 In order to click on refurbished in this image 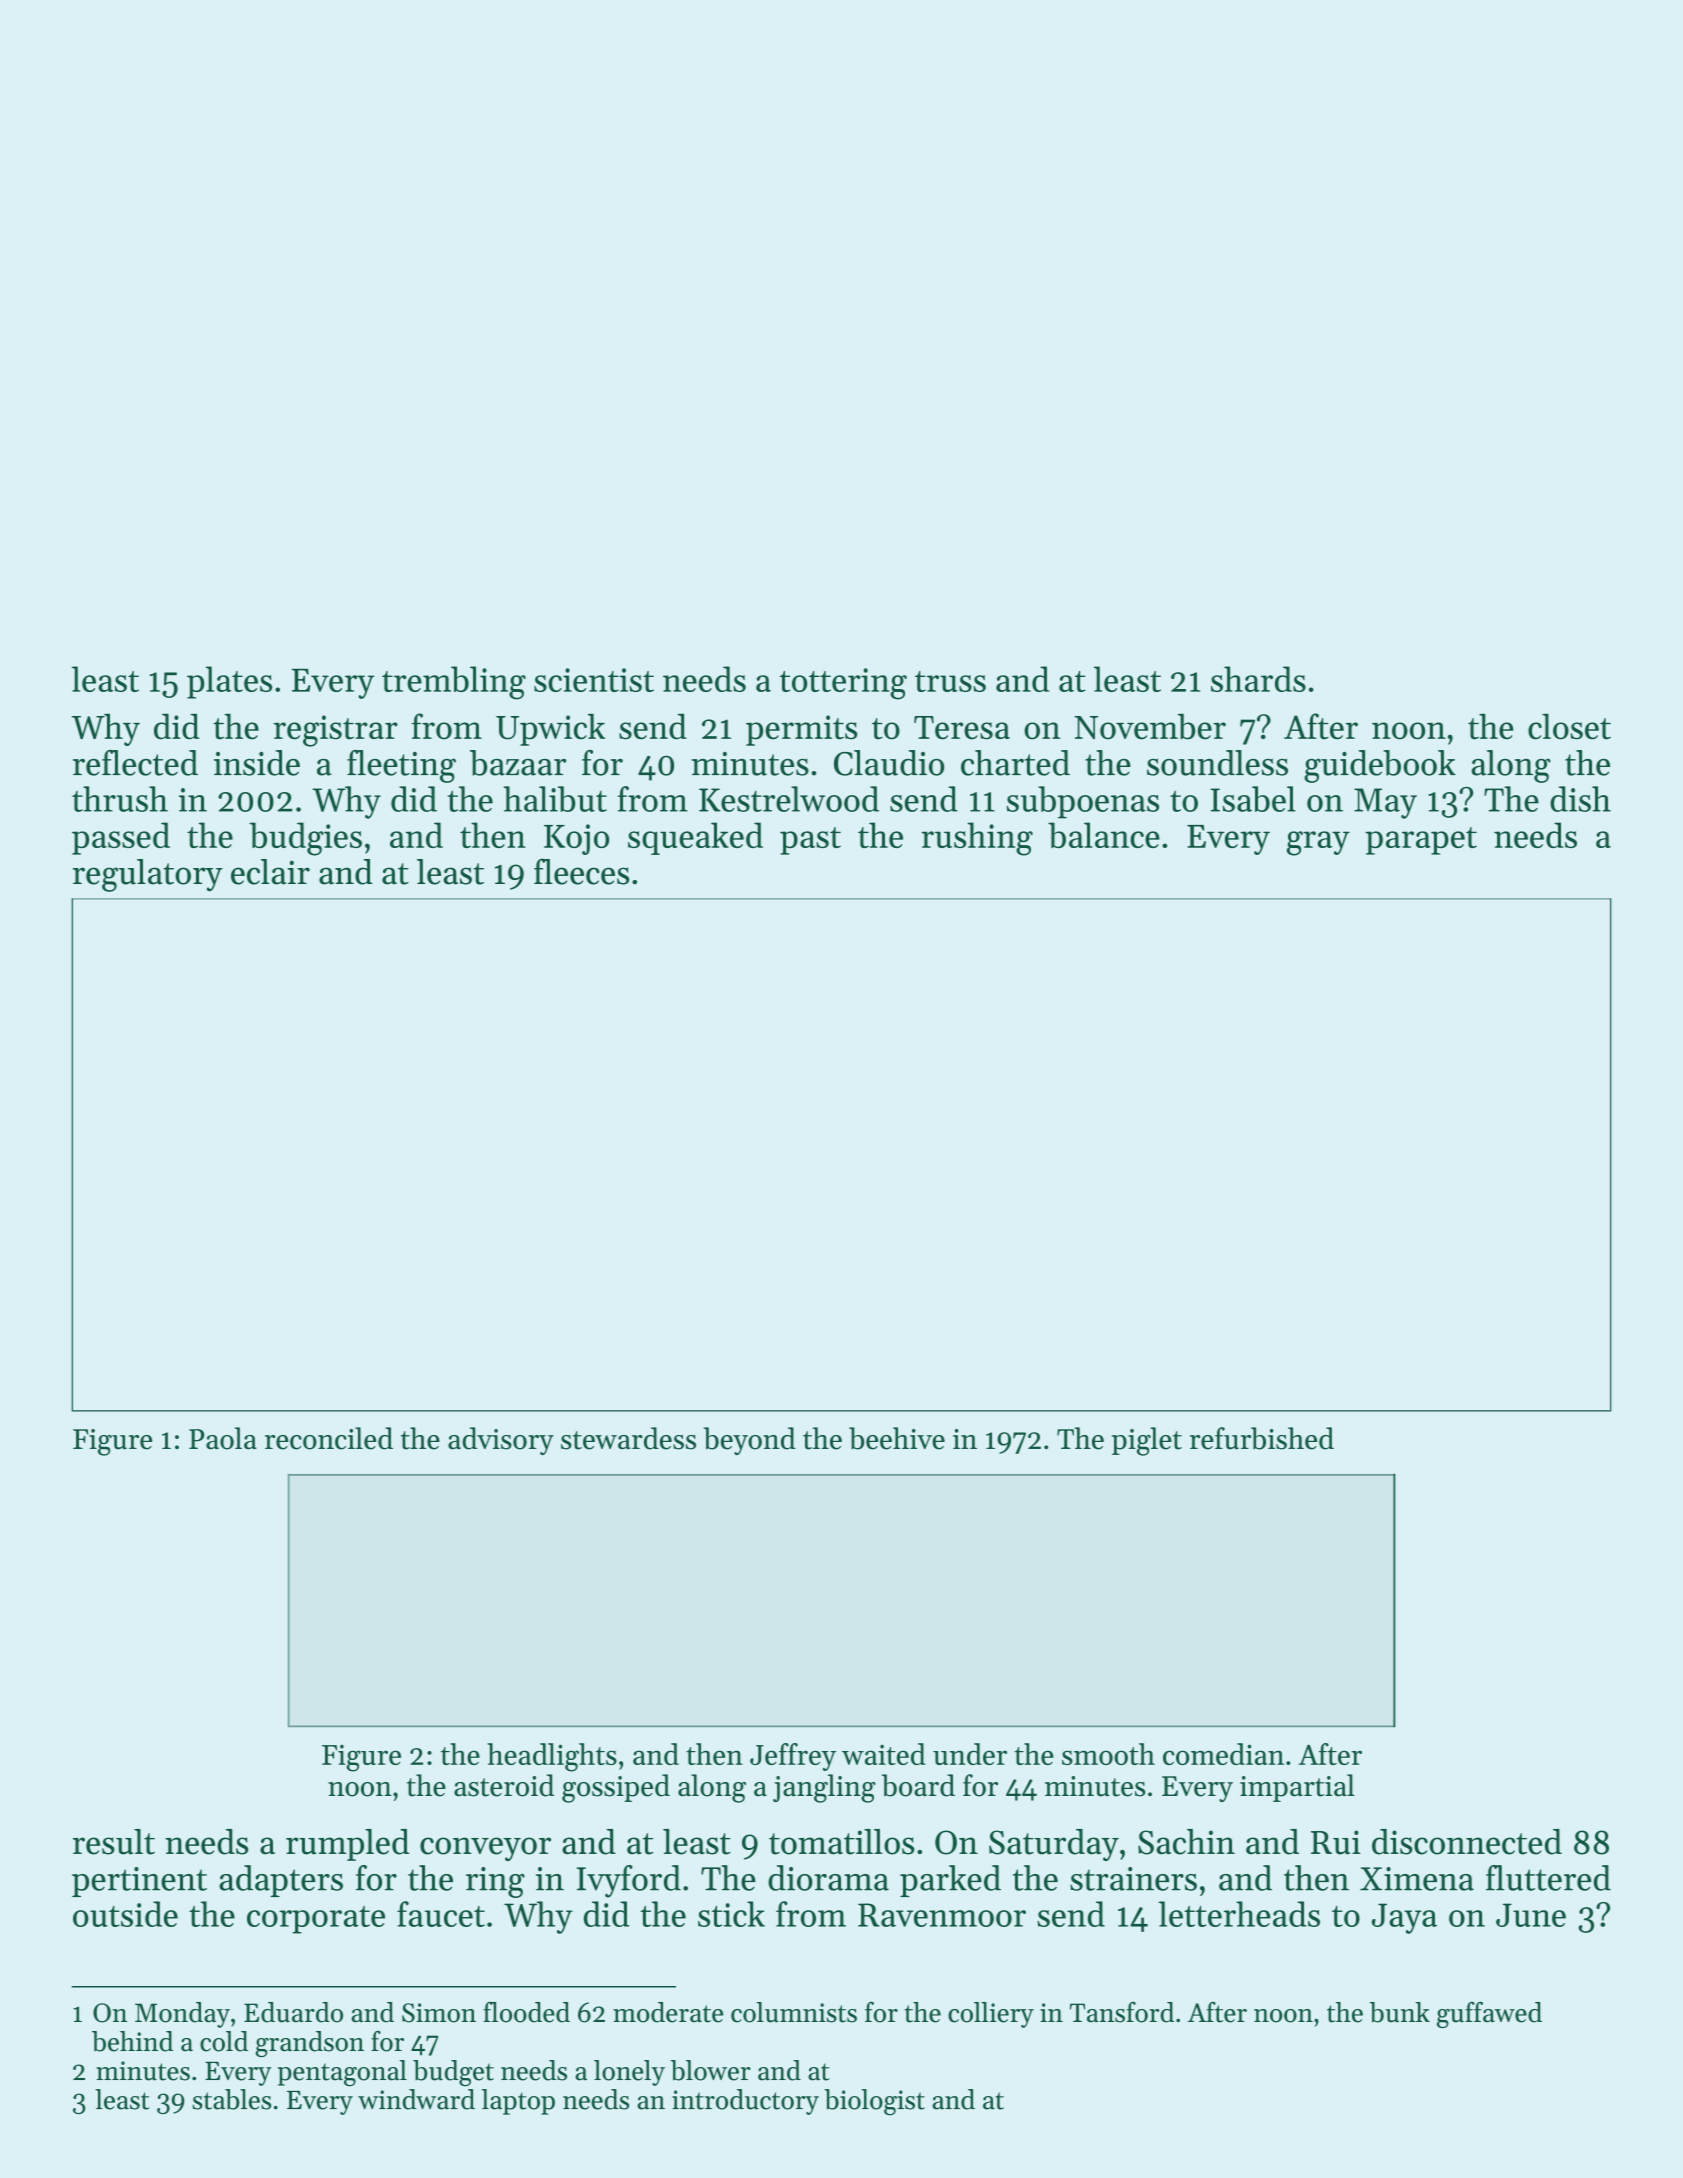, I will do `click(1262, 1438)`.
